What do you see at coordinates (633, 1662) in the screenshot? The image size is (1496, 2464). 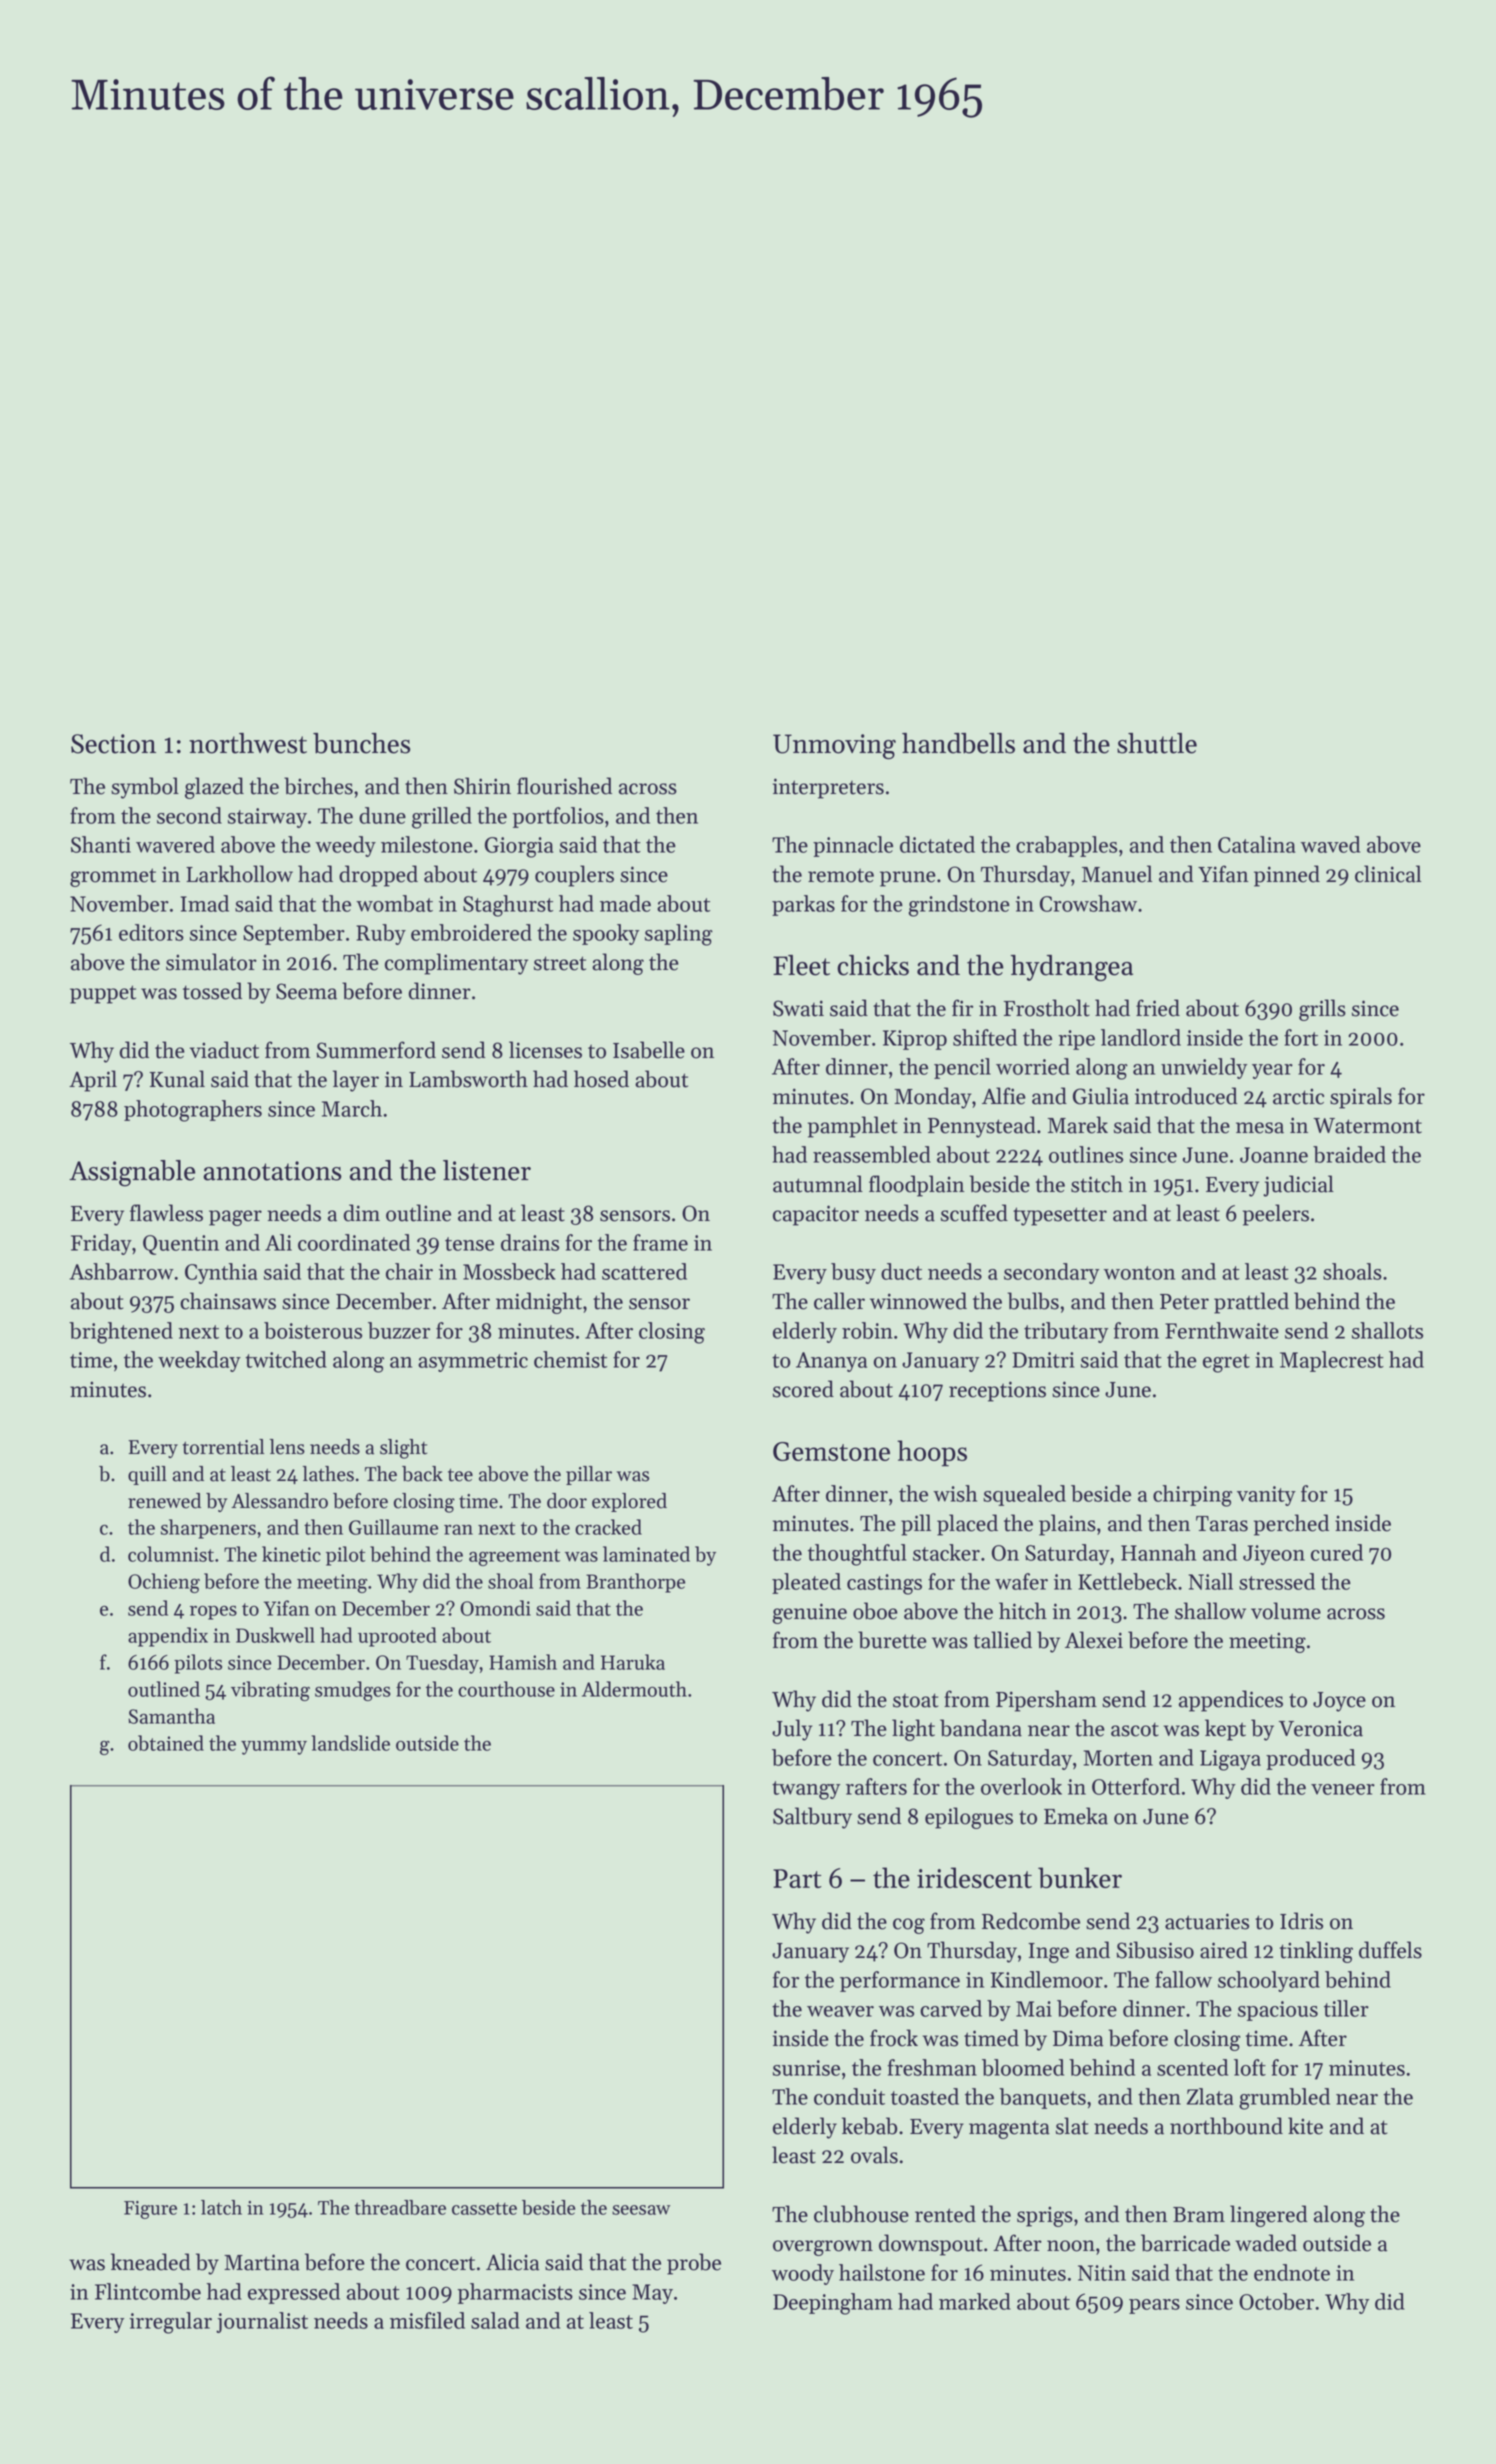 I see `Haruka` at bounding box center [633, 1662].
